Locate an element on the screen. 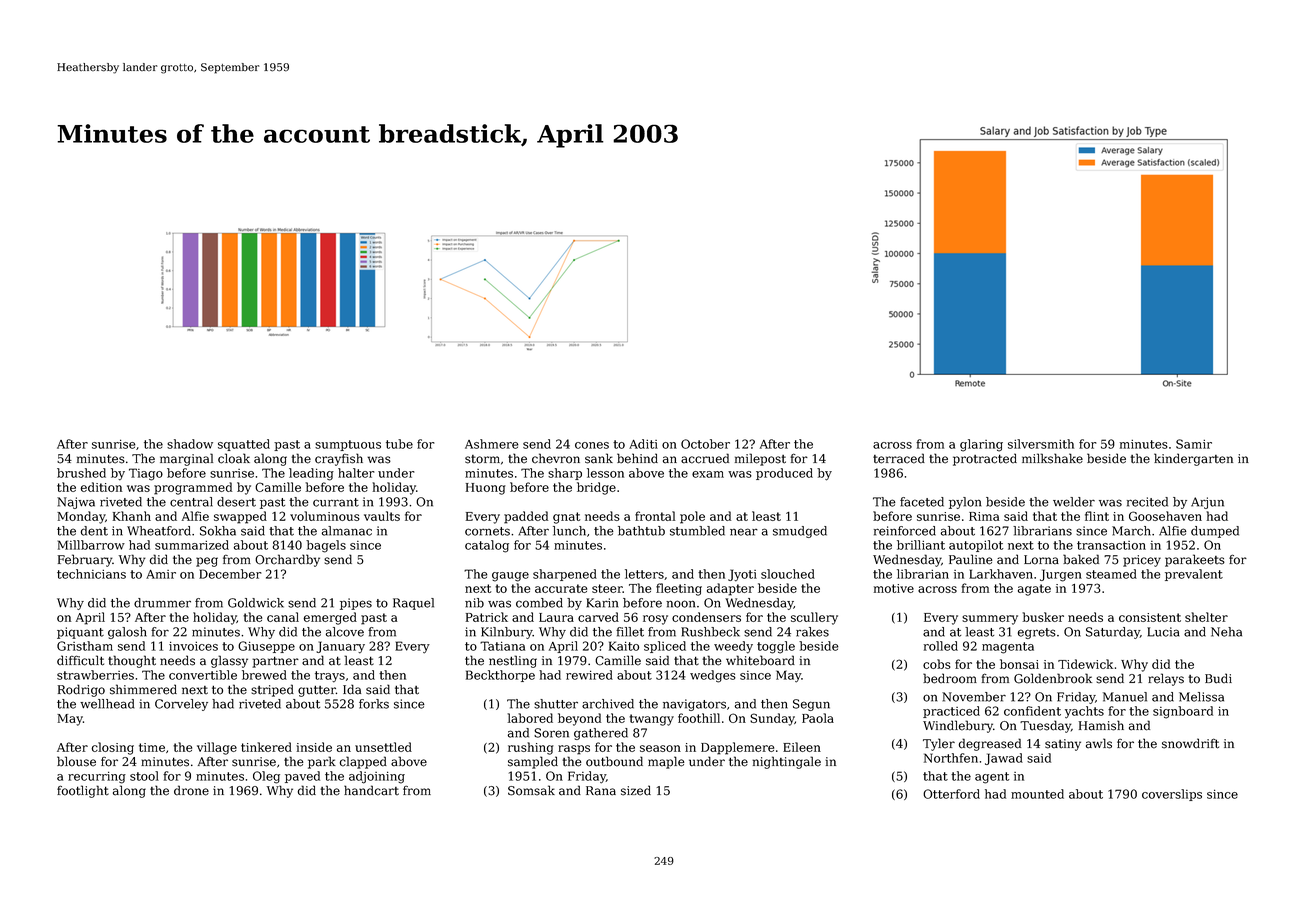 The width and height of the screenshot is (1308, 924). handcart is located at coordinates (371, 790).
